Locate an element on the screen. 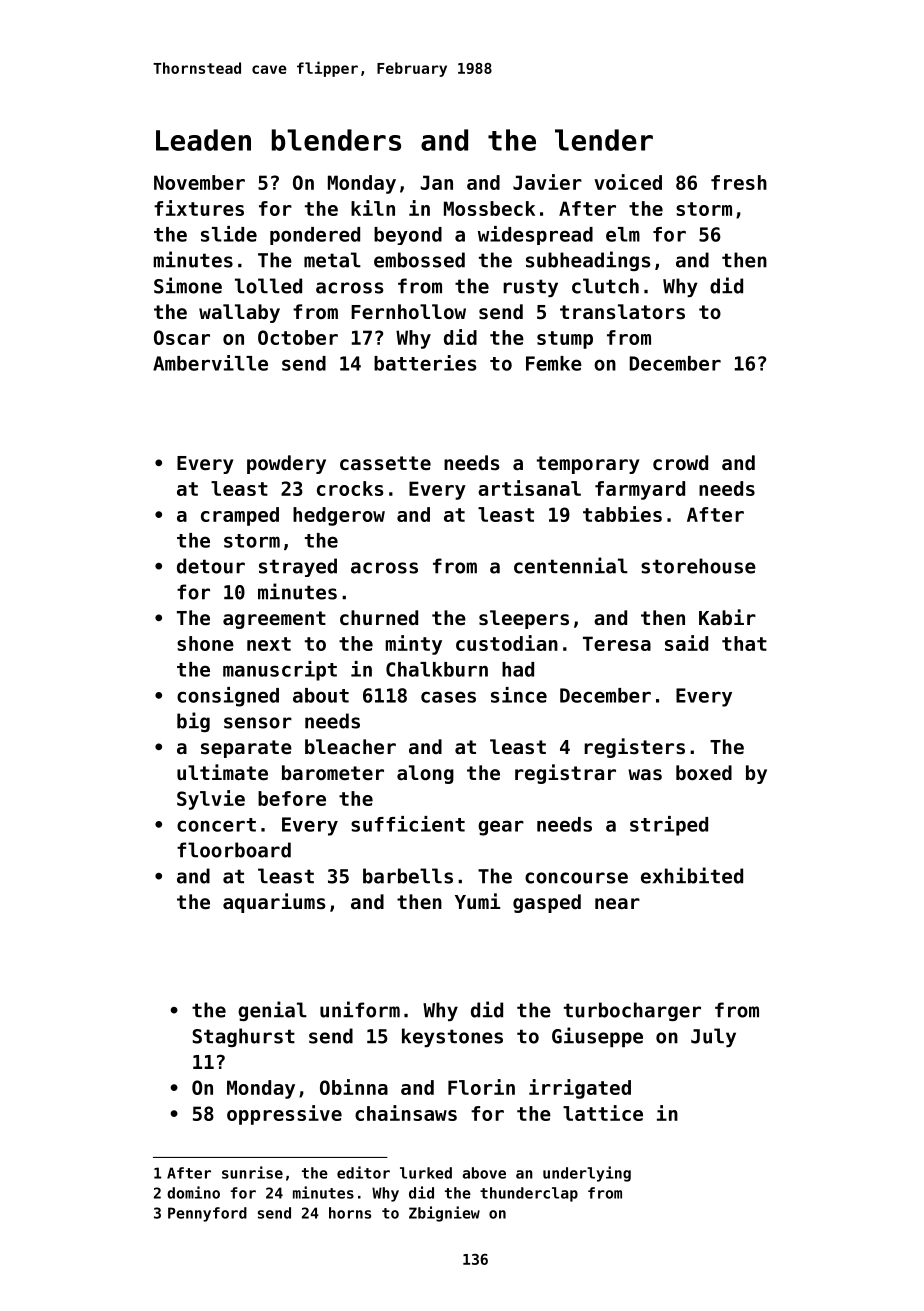 The width and height of the screenshot is (924, 1311). Leaden is located at coordinates (203, 140).
